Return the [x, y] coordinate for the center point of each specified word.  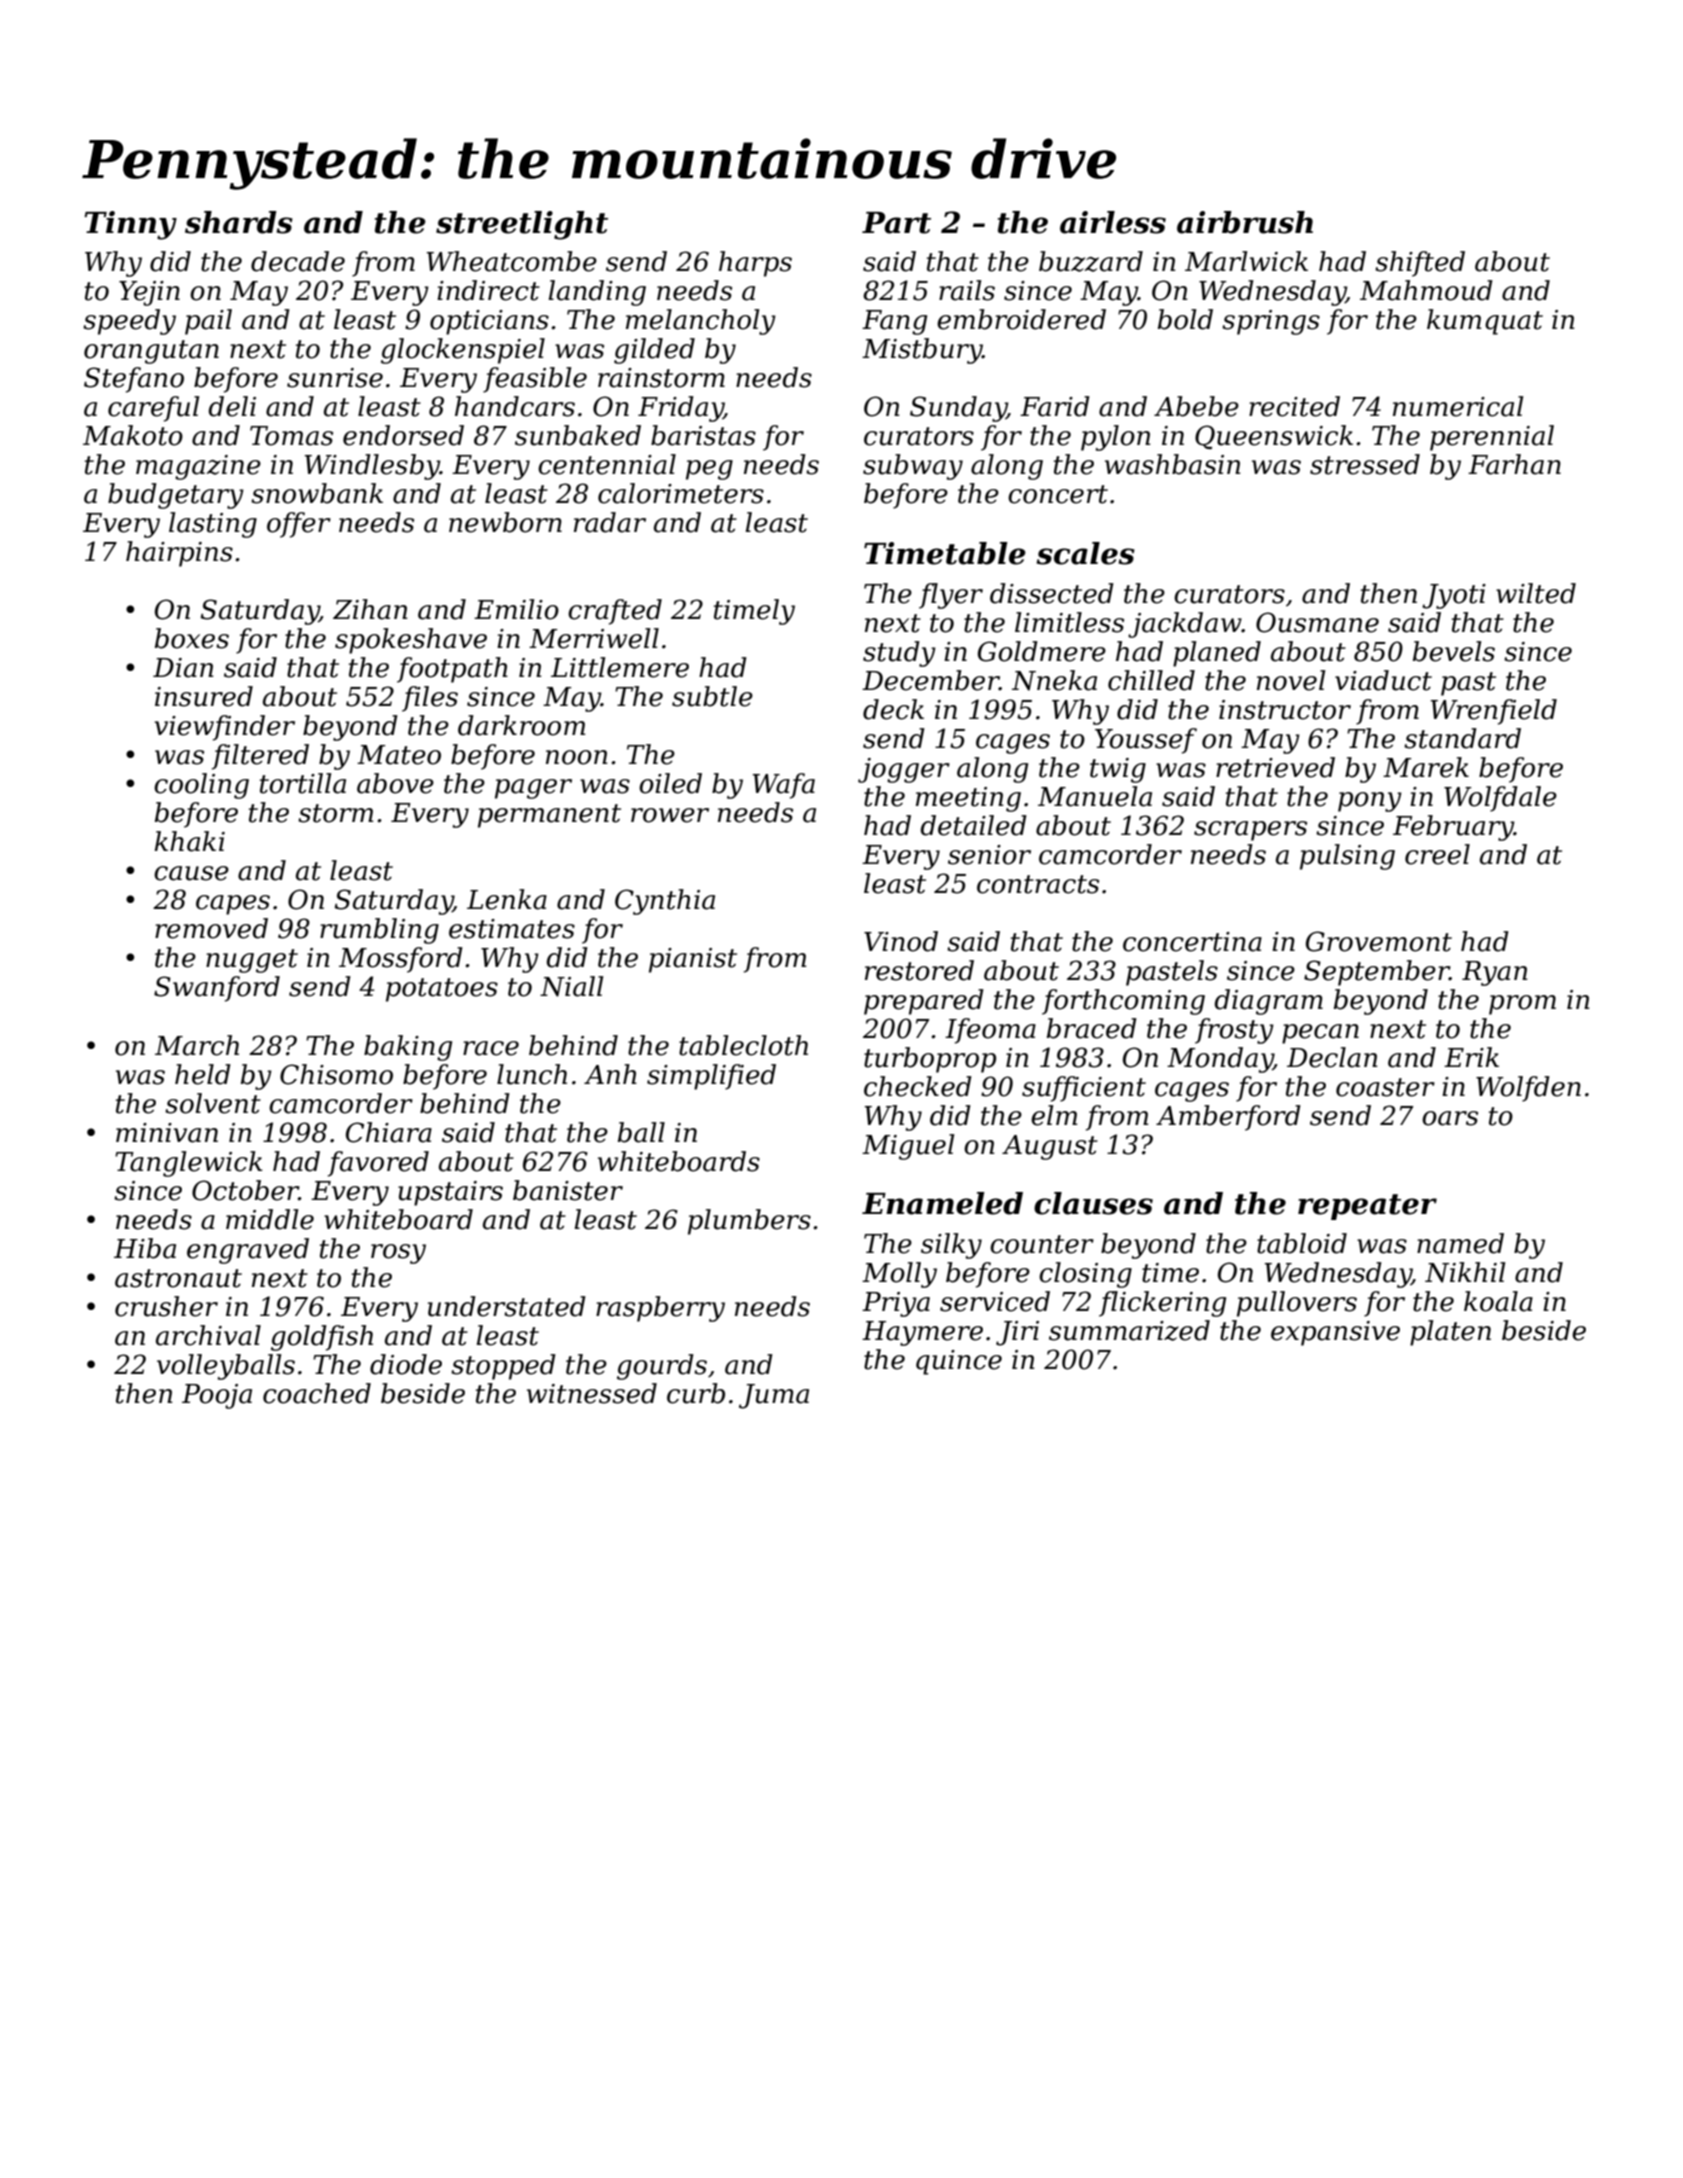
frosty [1234, 1031]
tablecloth [743, 1045]
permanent [549, 816]
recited [1294, 406]
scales [1086, 553]
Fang [894, 322]
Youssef [1146, 741]
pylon [1116, 438]
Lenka [507, 899]
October [245, 1190]
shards [239, 222]
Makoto [133, 435]
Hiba [145, 1248]
